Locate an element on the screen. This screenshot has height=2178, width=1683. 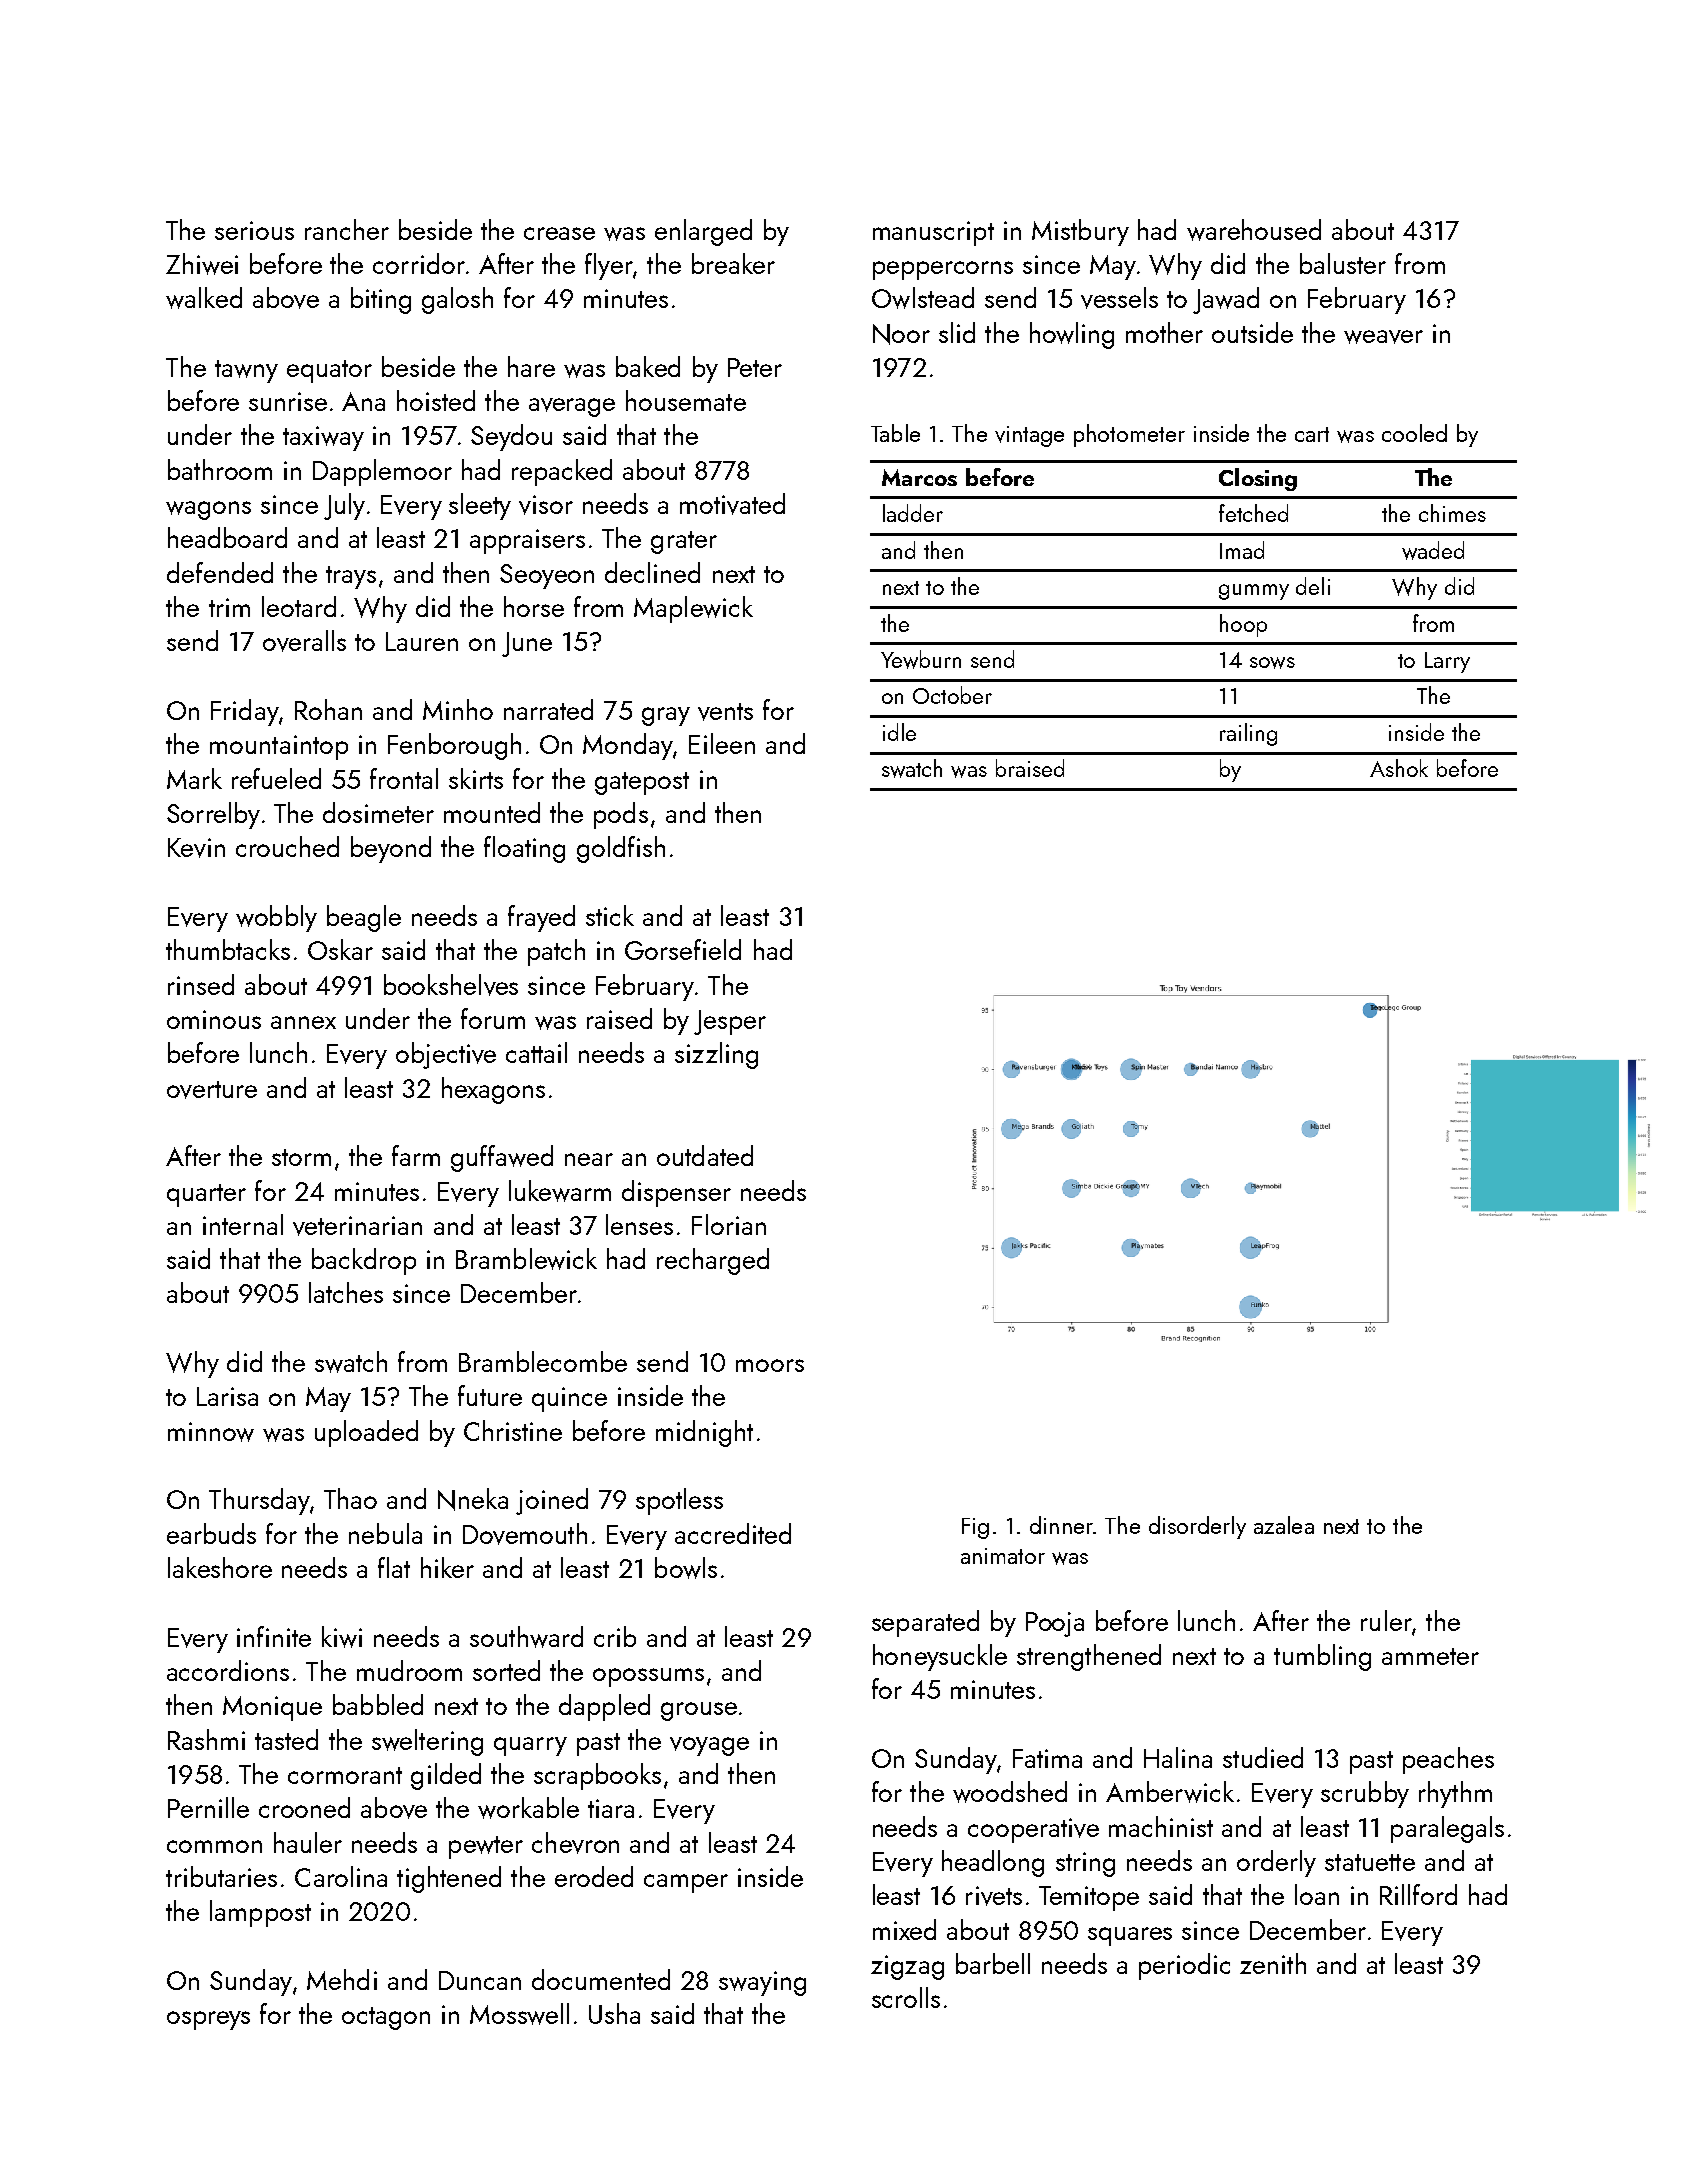
Ashok is located at coordinates (1399, 768).
